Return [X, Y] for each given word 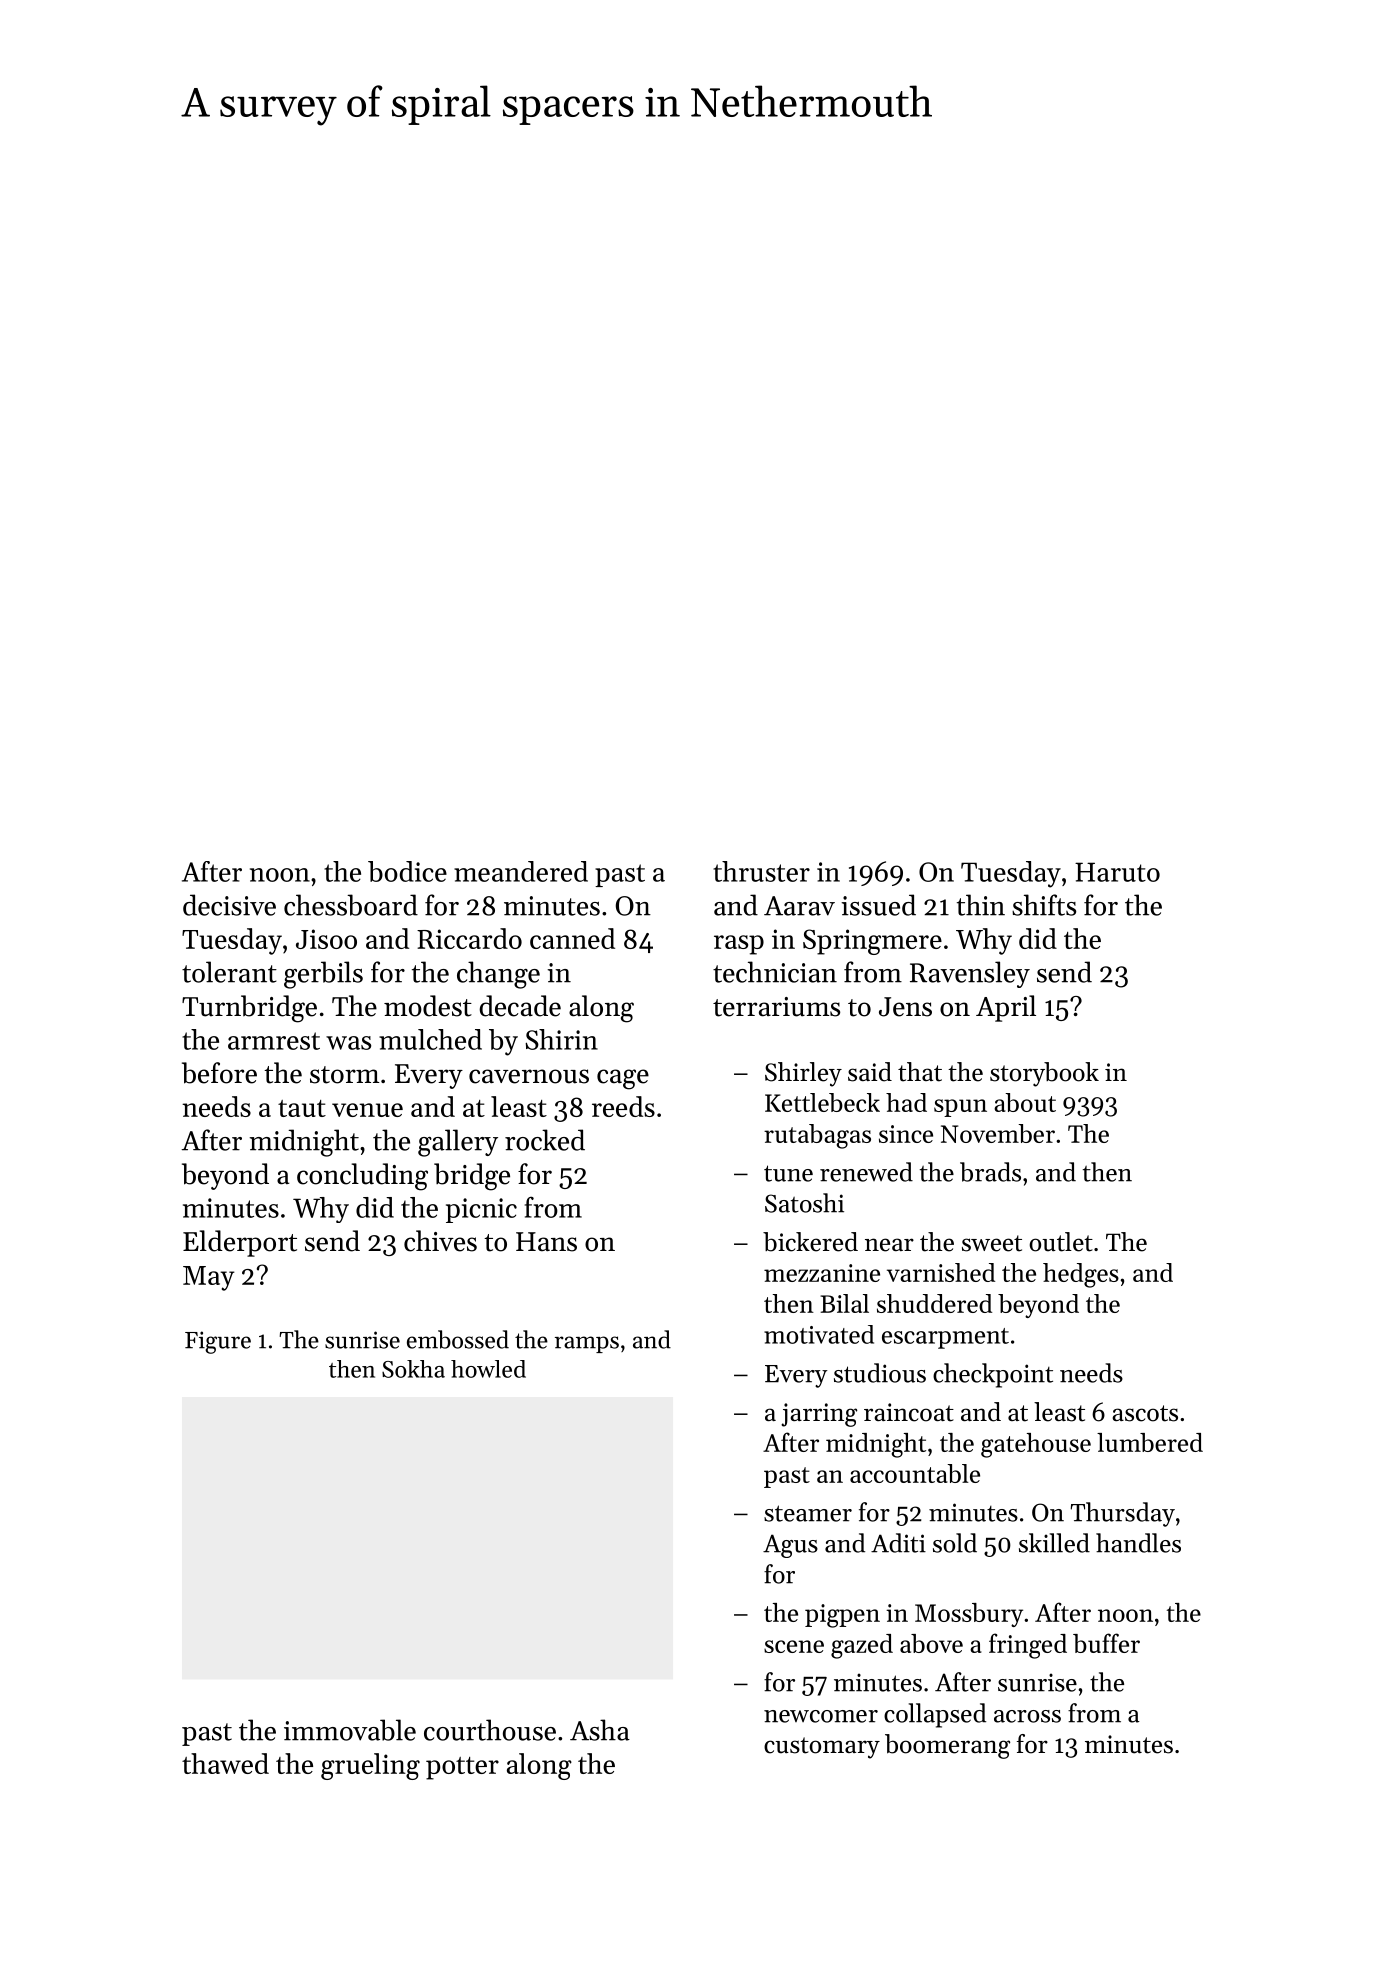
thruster [761, 871]
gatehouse [1036, 1445]
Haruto [1117, 872]
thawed [225, 1763]
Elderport [240, 1243]
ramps [587, 1344]
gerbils [323, 975]
